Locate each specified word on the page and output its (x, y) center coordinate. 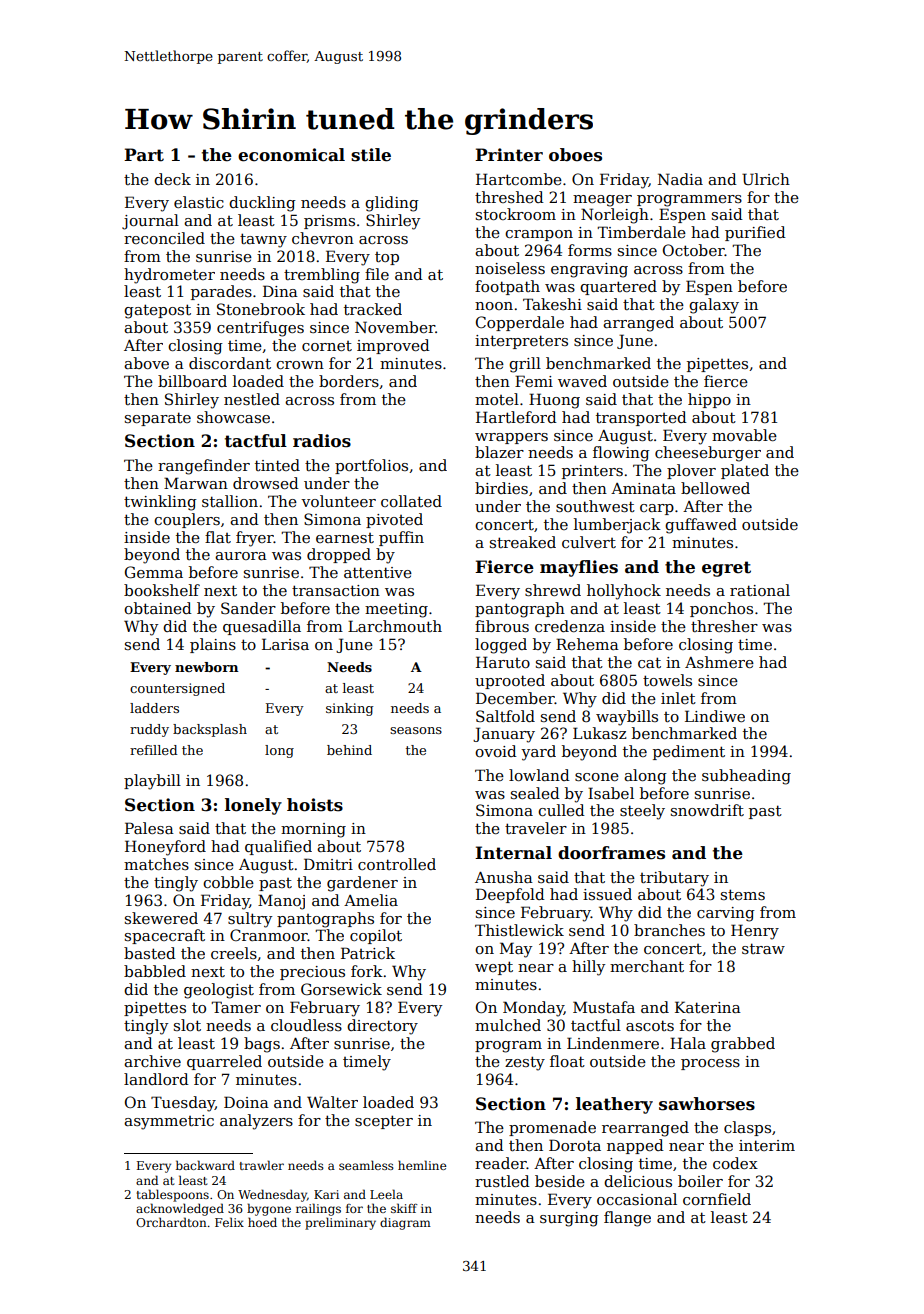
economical (291, 155)
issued (607, 894)
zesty (525, 1063)
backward (205, 1165)
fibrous (502, 626)
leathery (614, 1105)
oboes (575, 155)
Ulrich (766, 179)
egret (726, 569)
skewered (161, 918)
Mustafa (604, 1007)
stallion (230, 501)
